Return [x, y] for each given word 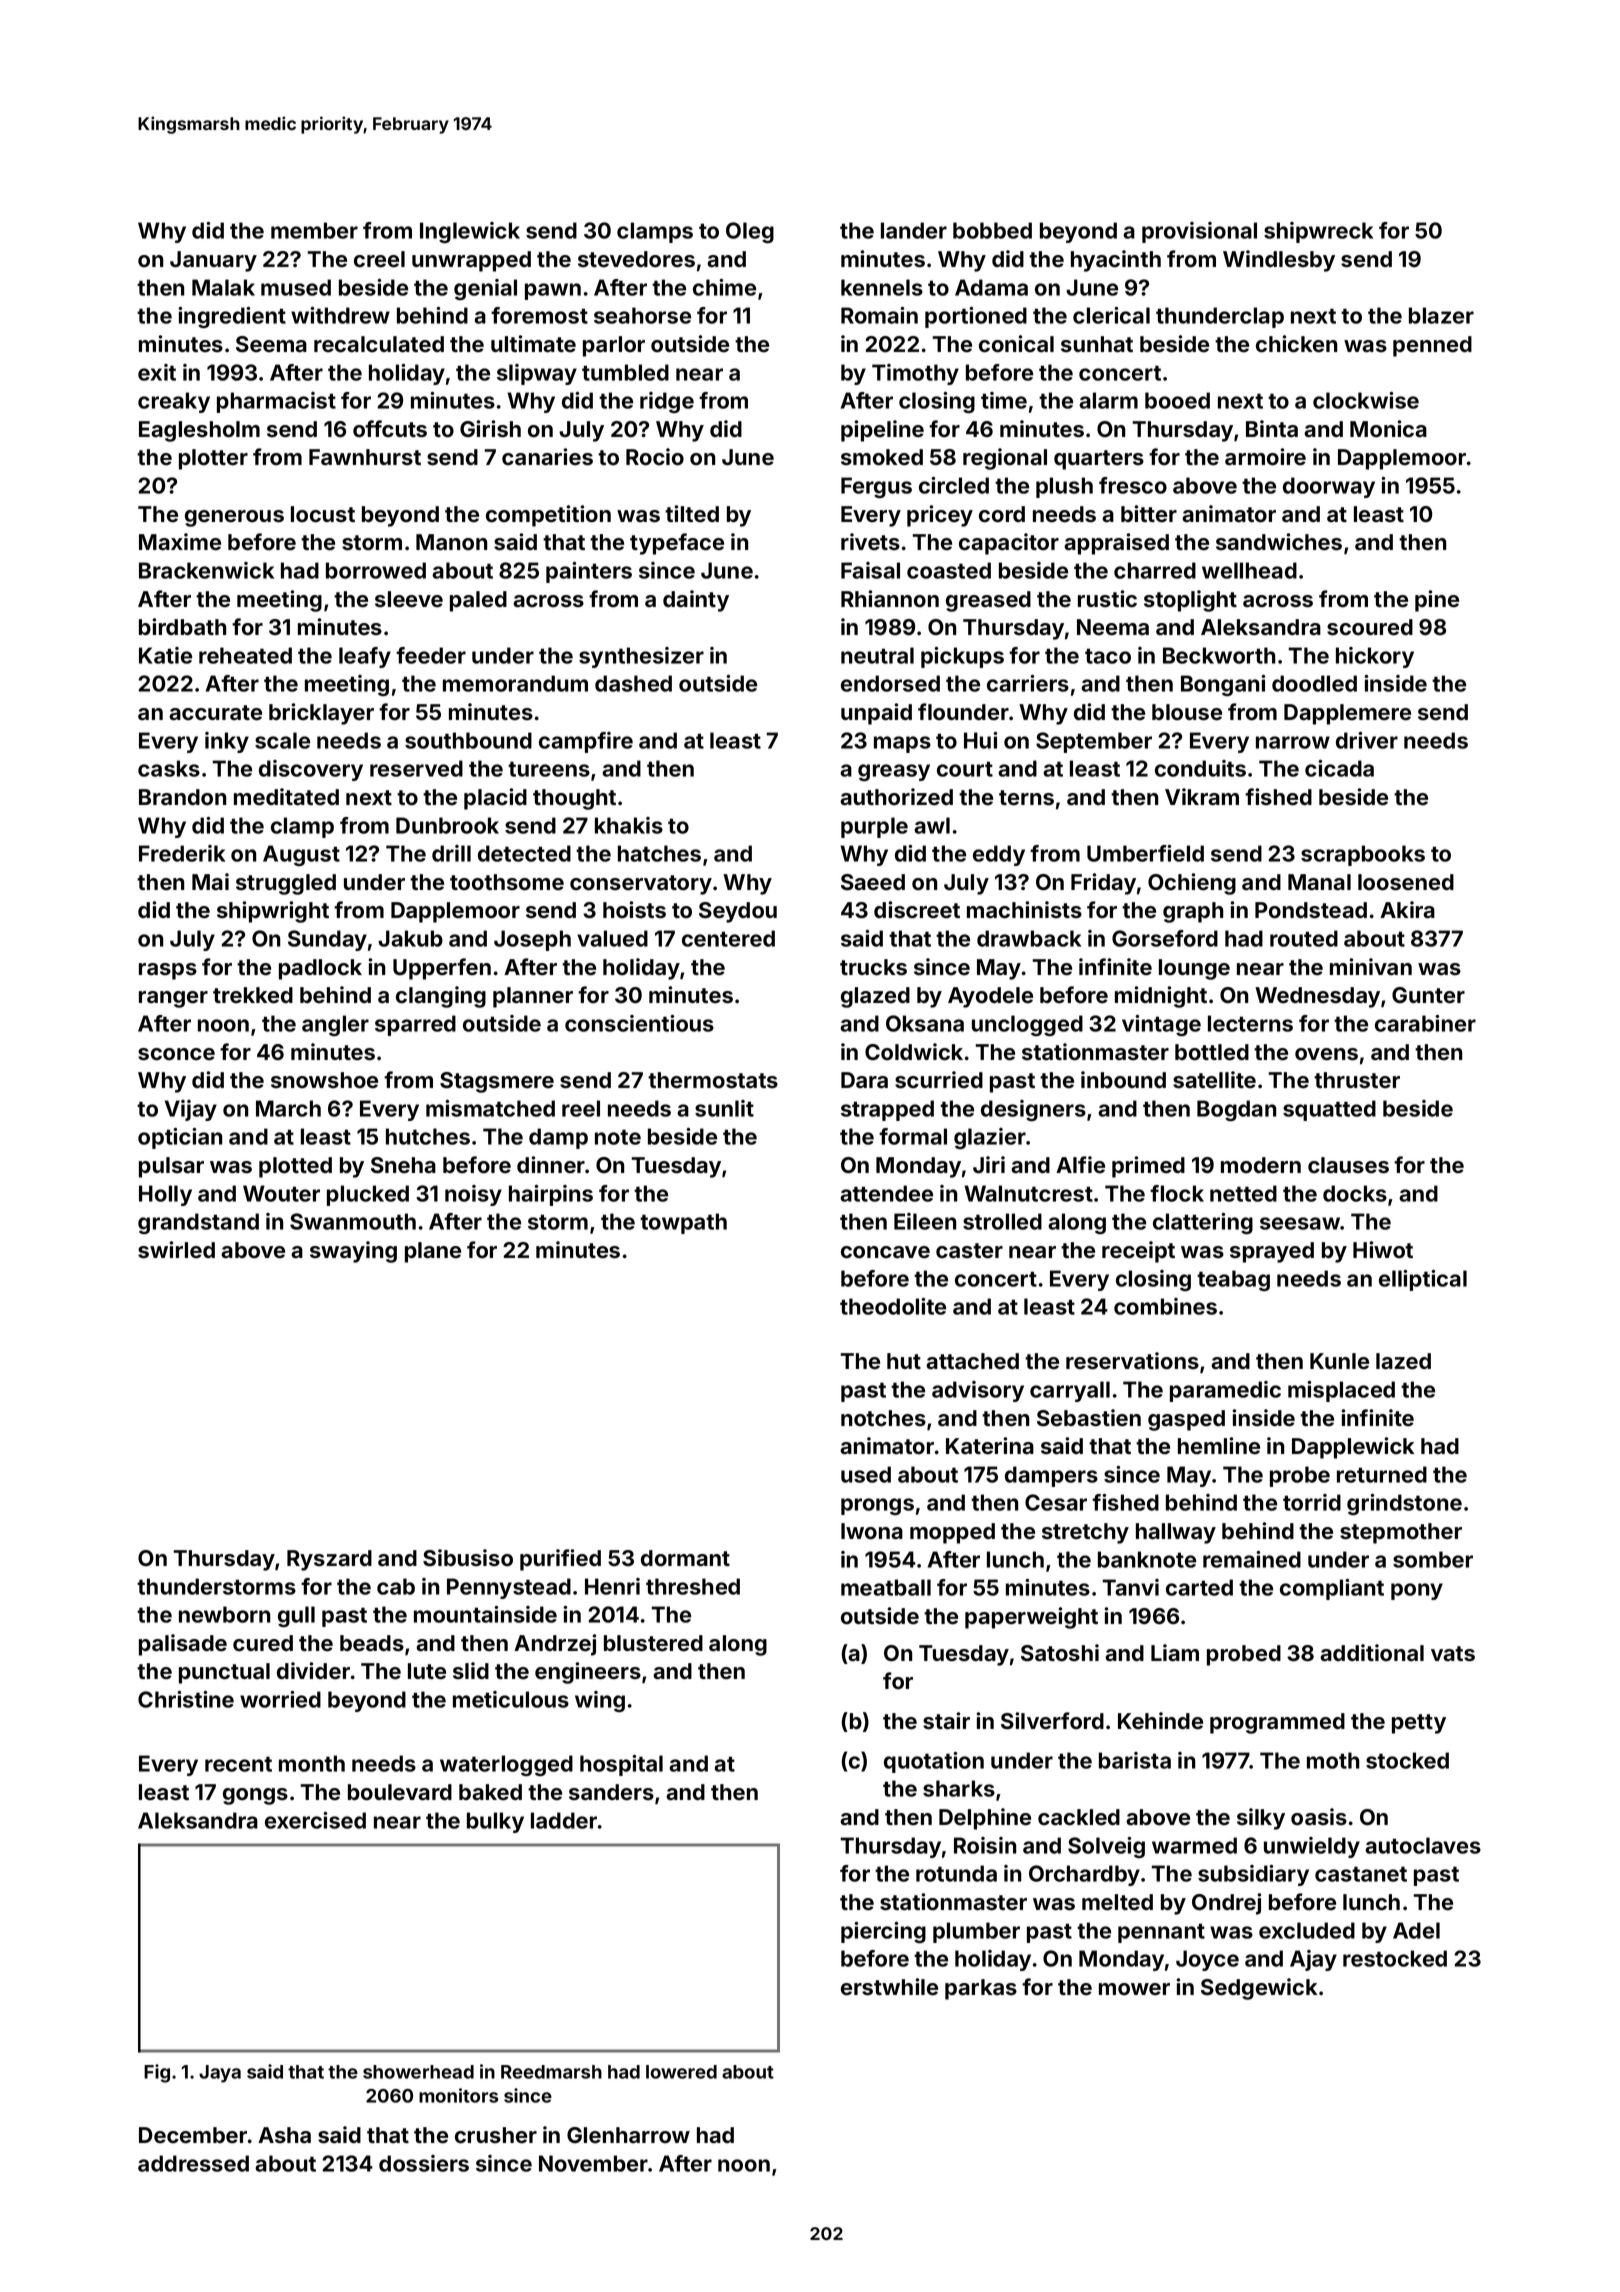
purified [560, 1560]
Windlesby [1279, 261]
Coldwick [914, 1052]
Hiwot [1383, 1250]
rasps [168, 971]
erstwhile [889, 1987]
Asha [284, 2135]
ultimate [533, 344]
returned [1382, 1474]
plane [433, 1252]
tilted [692, 514]
